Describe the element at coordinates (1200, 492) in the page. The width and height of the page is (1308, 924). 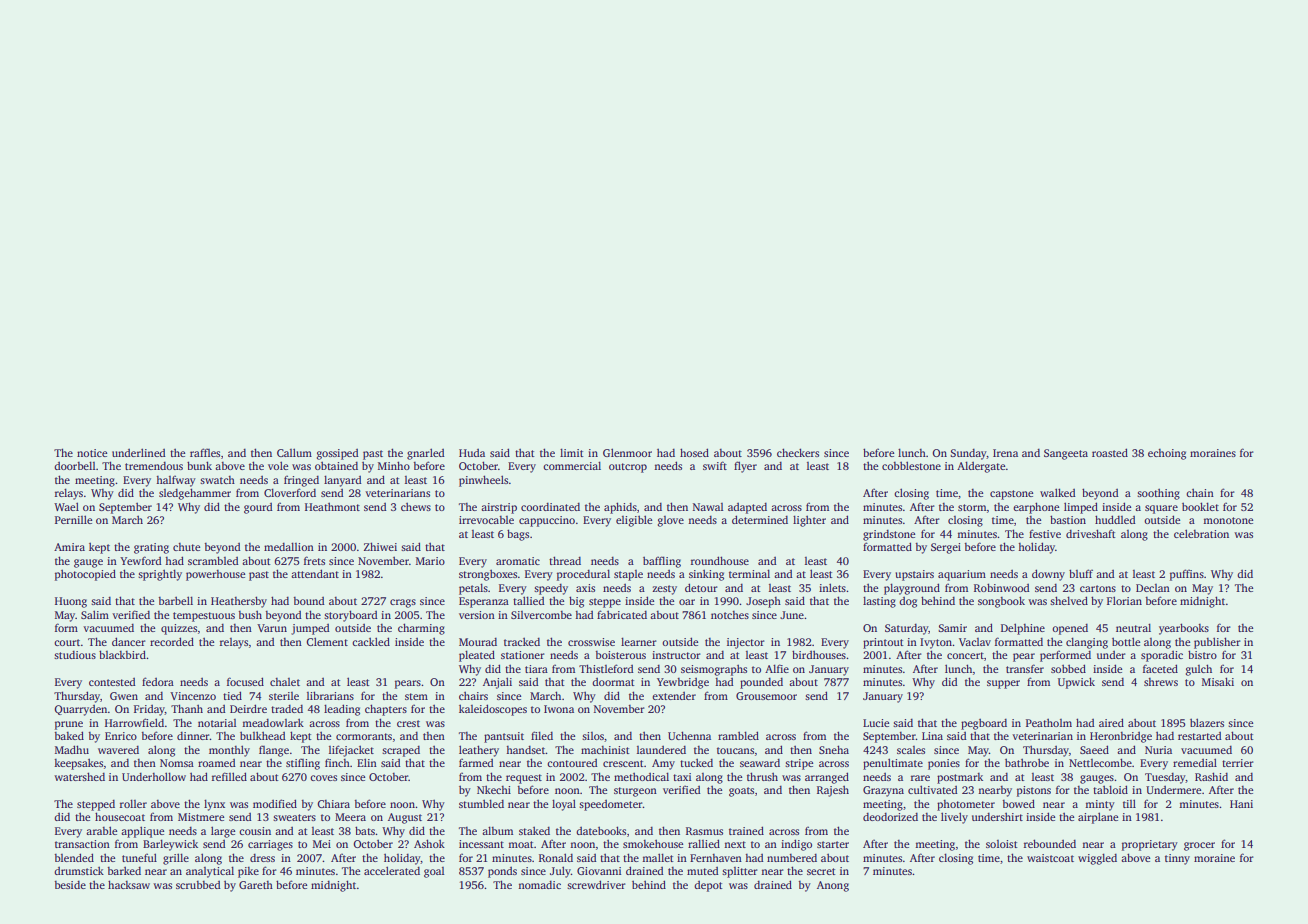
I see `chain` at that location.
